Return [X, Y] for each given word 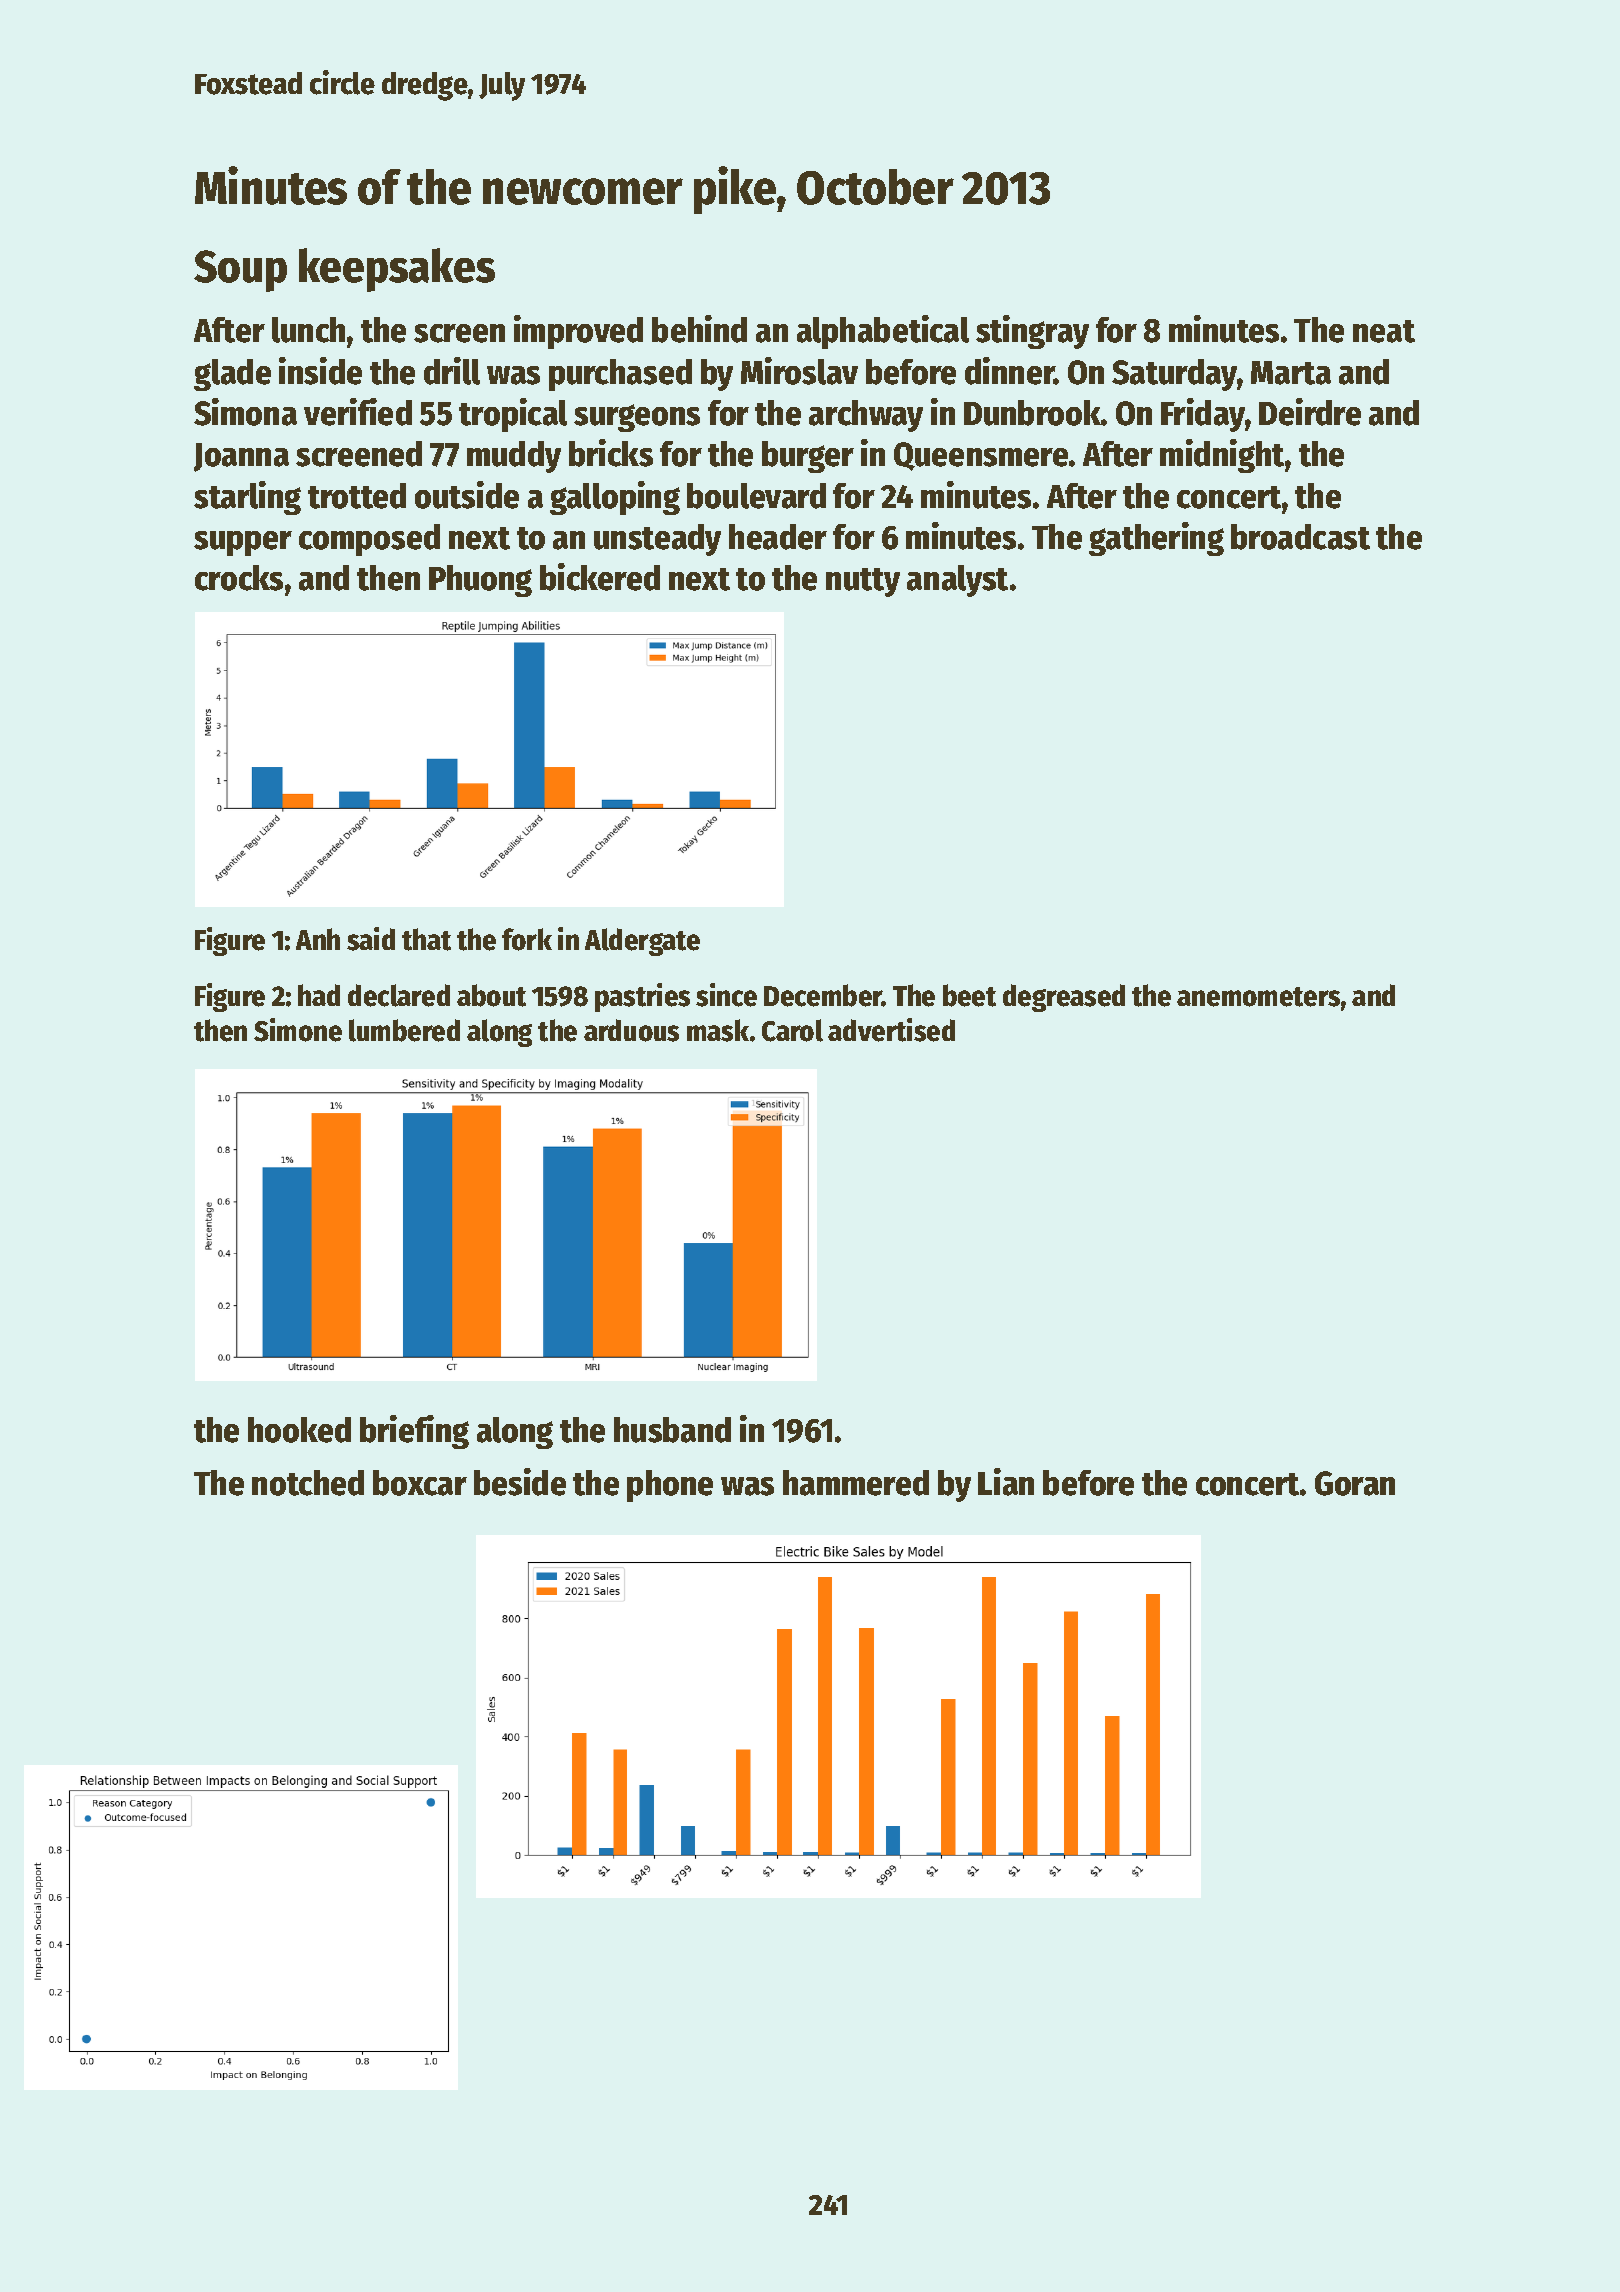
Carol [792, 1030]
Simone [298, 1030]
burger [808, 457]
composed [369, 540]
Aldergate [642, 942]
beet [969, 995]
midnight [1222, 456]
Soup [240, 271]
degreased [1064, 998]
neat [1384, 331]
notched [308, 1483]
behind [699, 329]
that [426, 939]
